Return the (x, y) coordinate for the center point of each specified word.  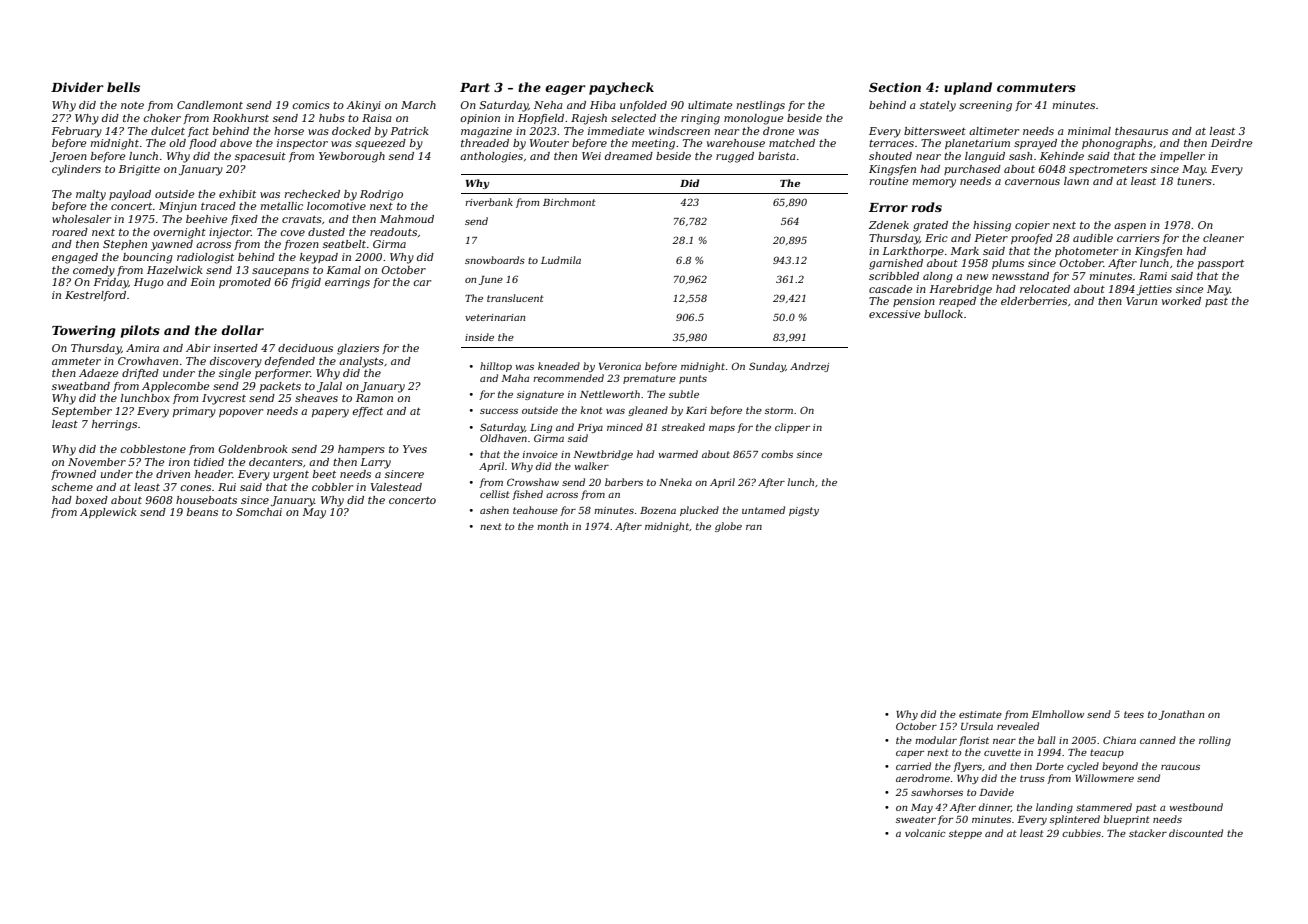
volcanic (925, 833)
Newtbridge (603, 455)
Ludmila (561, 260)
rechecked (312, 194)
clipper (792, 428)
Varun (1141, 301)
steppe (965, 834)
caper (910, 754)
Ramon (374, 398)
